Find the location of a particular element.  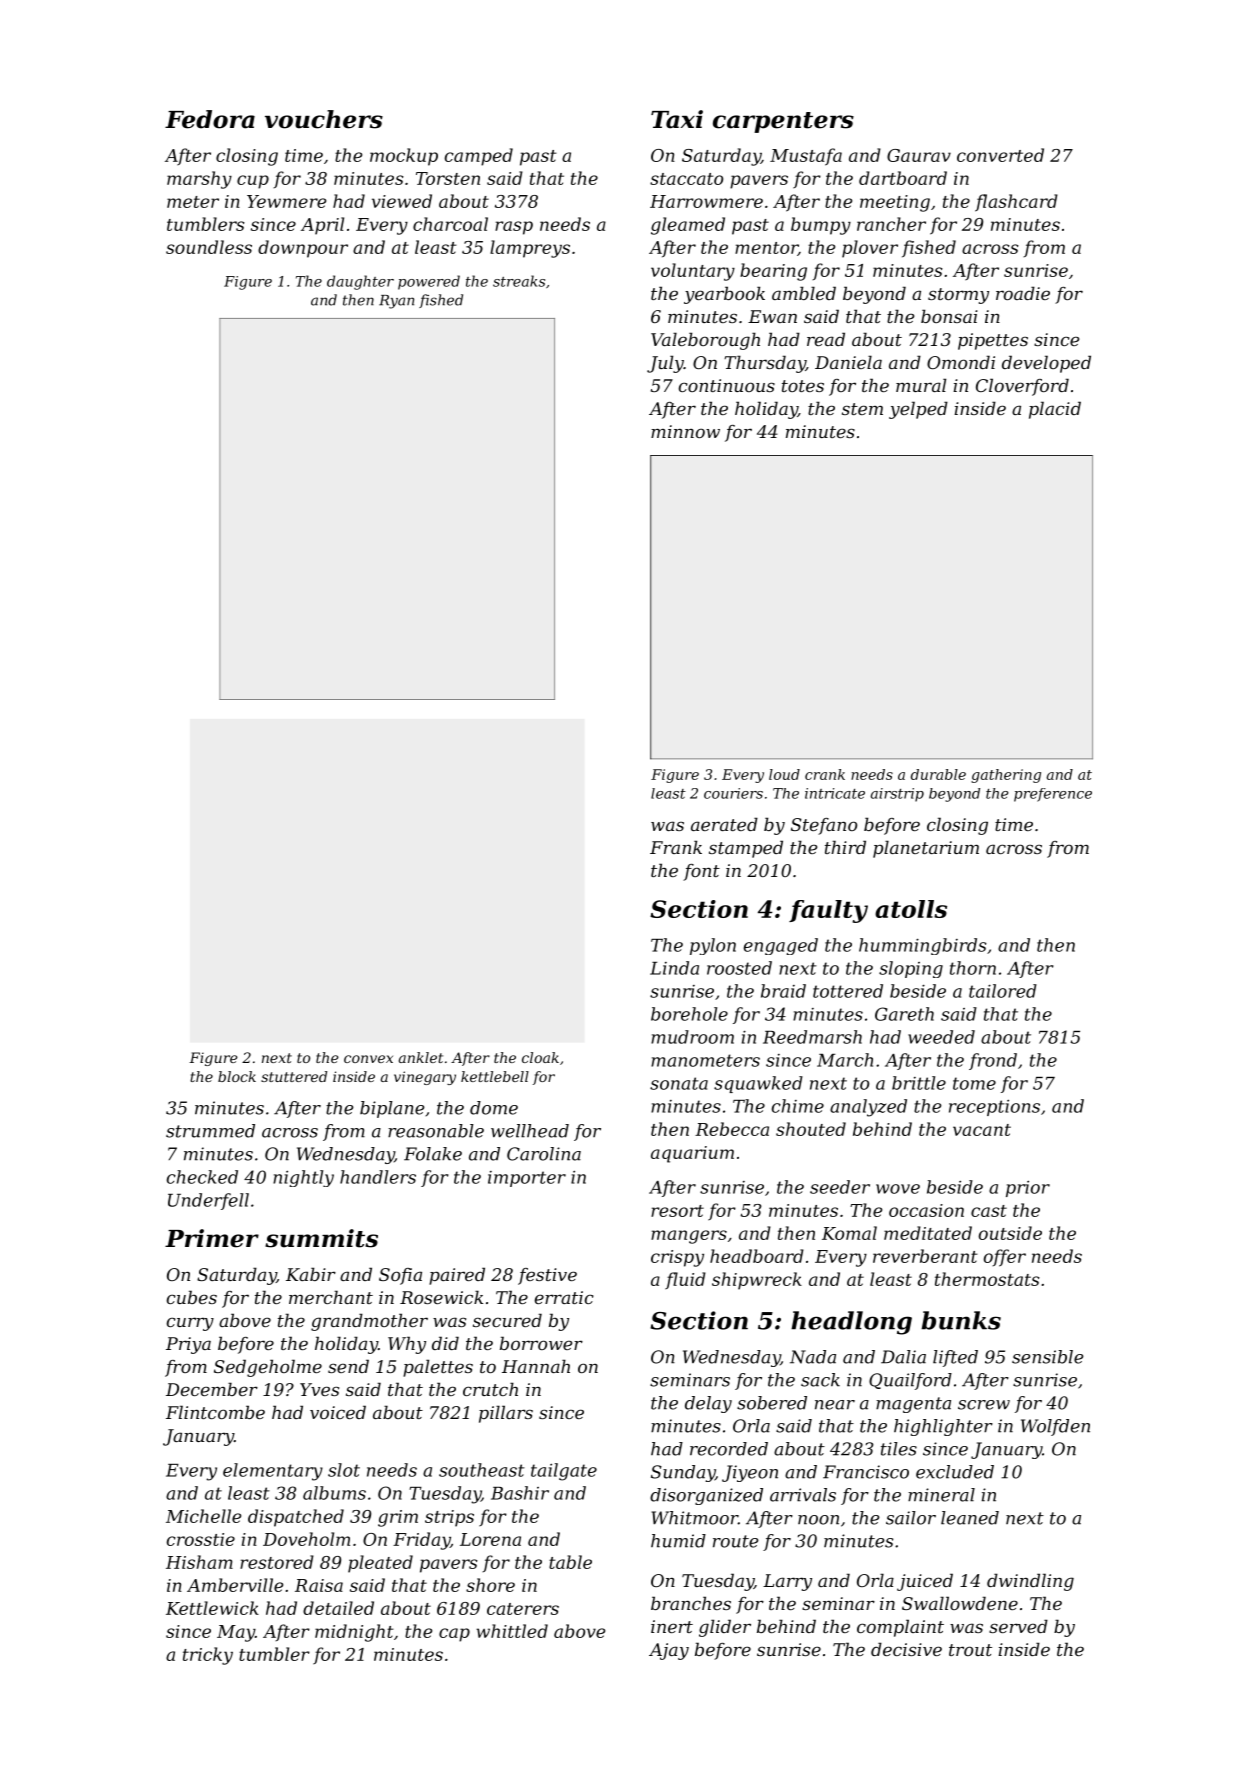

soundless is located at coordinates (209, 247).
